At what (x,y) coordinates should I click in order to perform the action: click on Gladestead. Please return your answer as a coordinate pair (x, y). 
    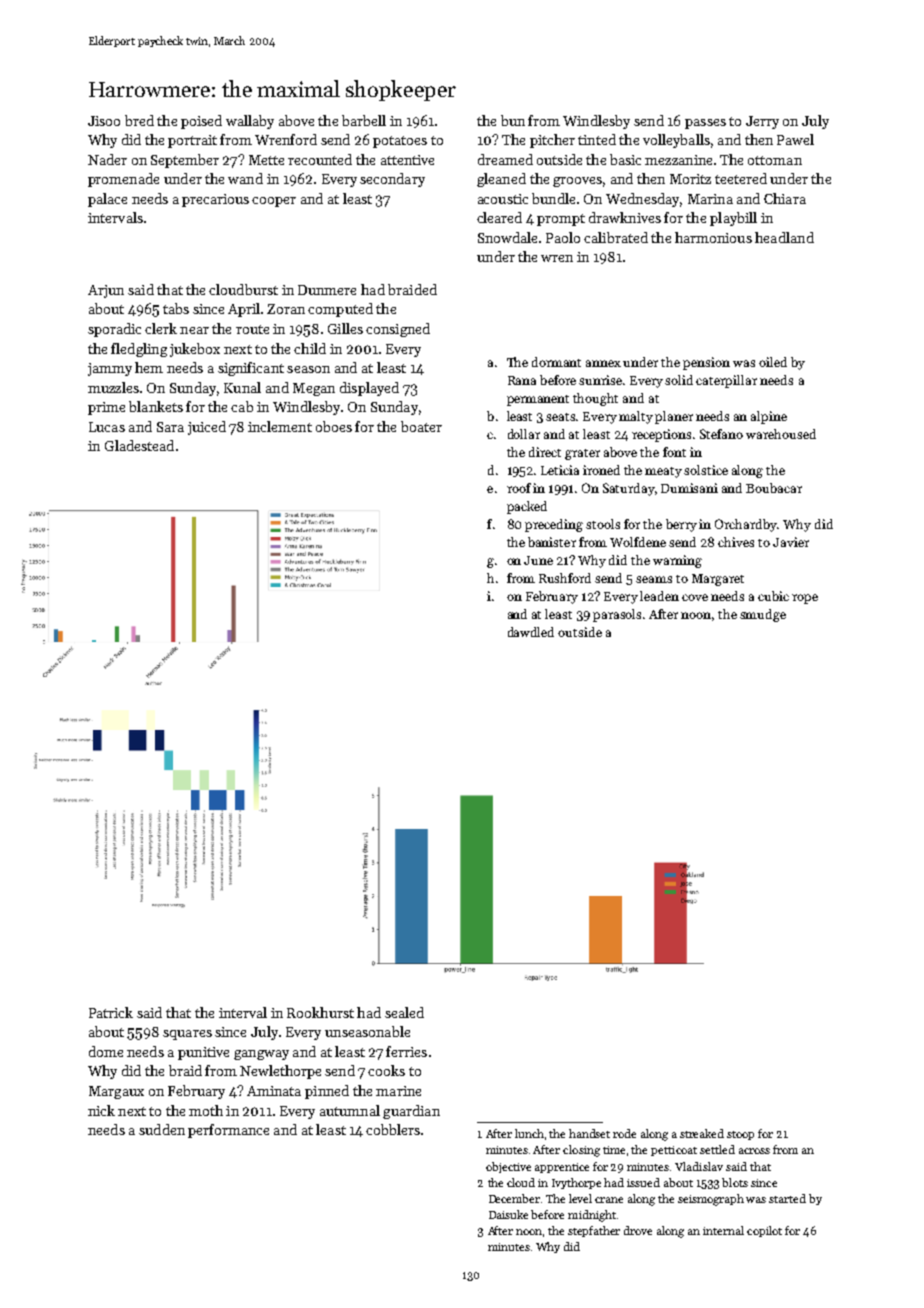
    Looking at the image, I should click on (139, 445).
